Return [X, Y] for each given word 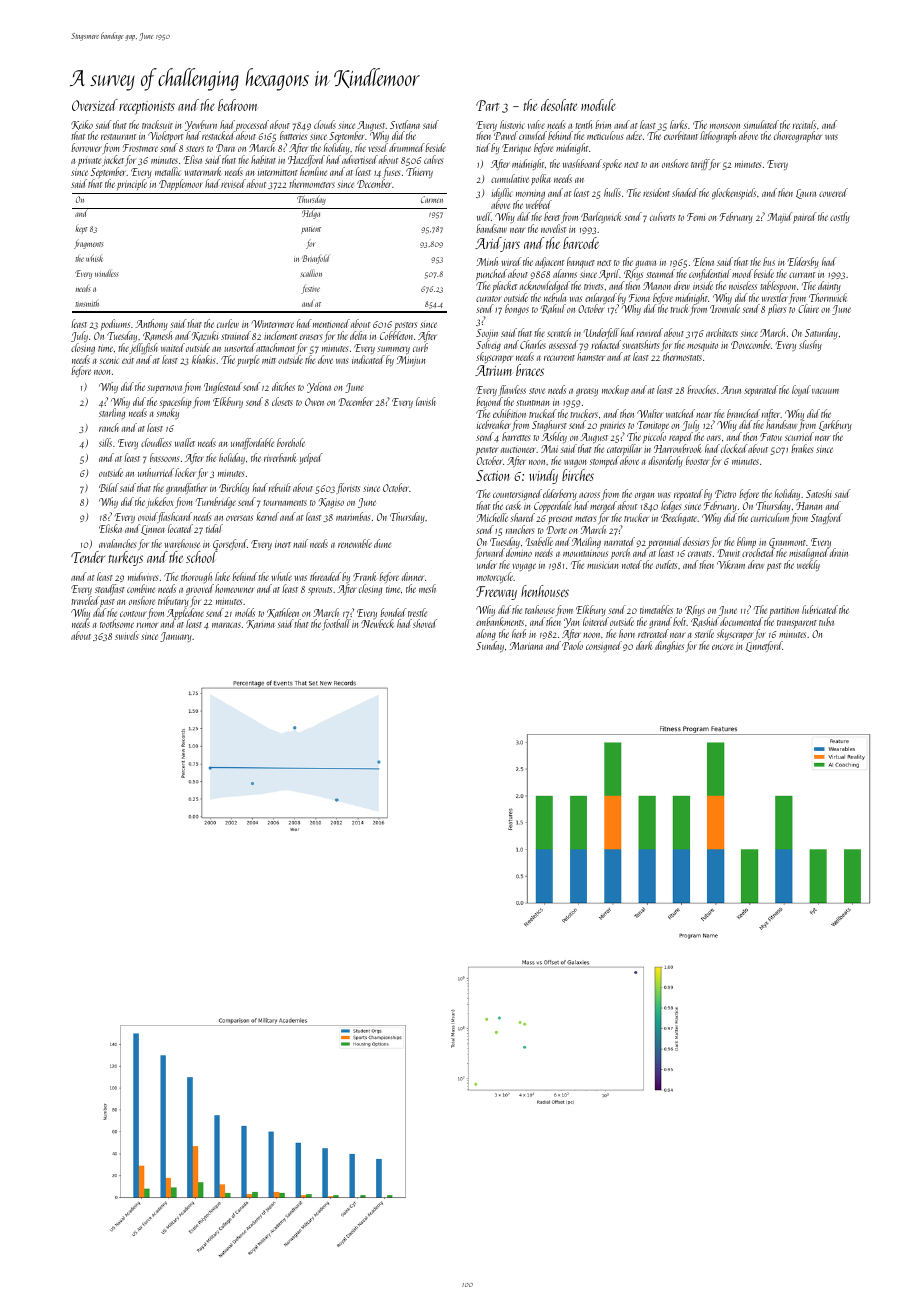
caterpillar [624, 451]
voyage [524, 567]
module [598, 105]
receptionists [147, 107]
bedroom [238, 105]
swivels [126, 635]
